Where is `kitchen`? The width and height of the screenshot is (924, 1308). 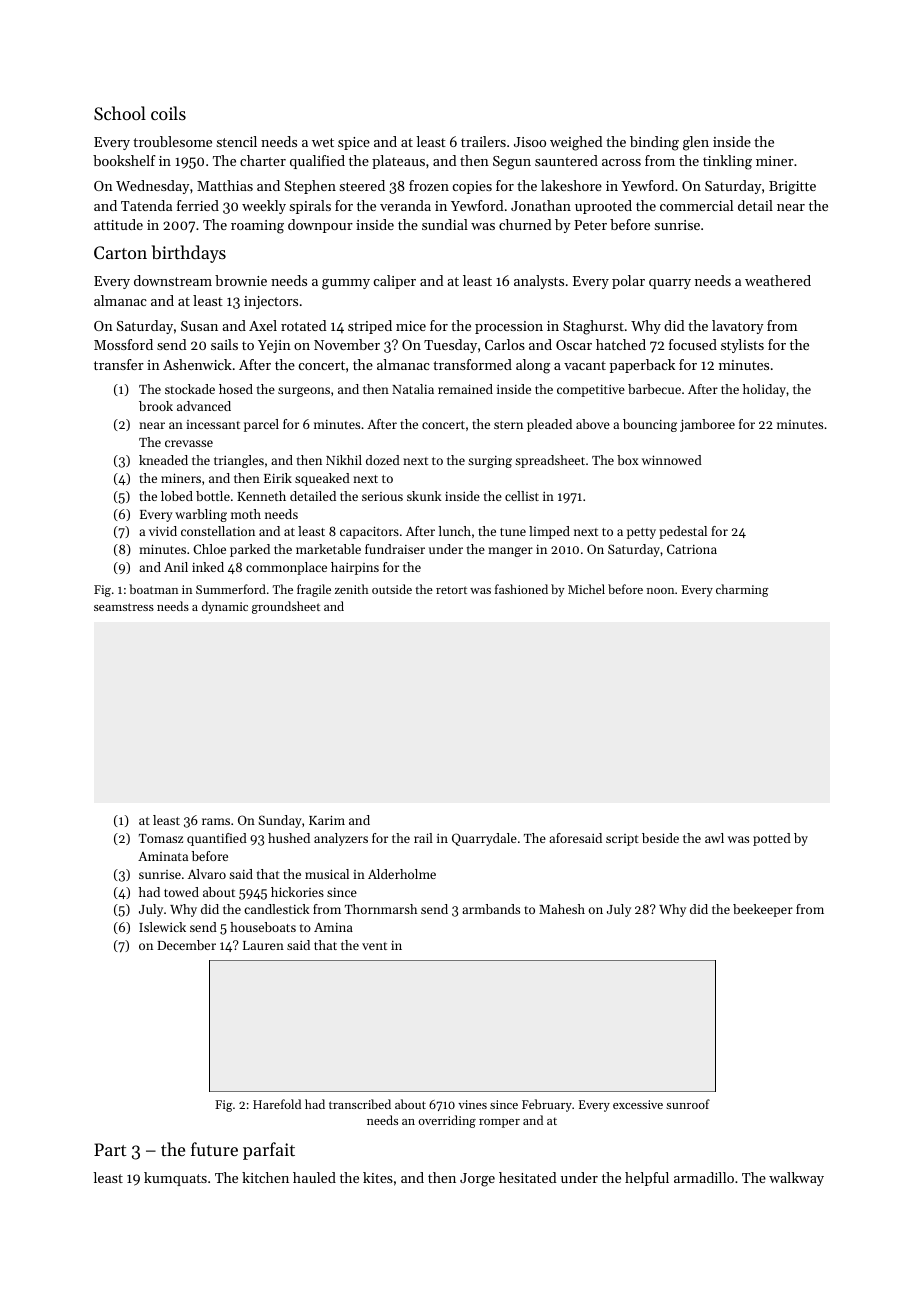 kitchen is located at coordinates (265, 1177).
